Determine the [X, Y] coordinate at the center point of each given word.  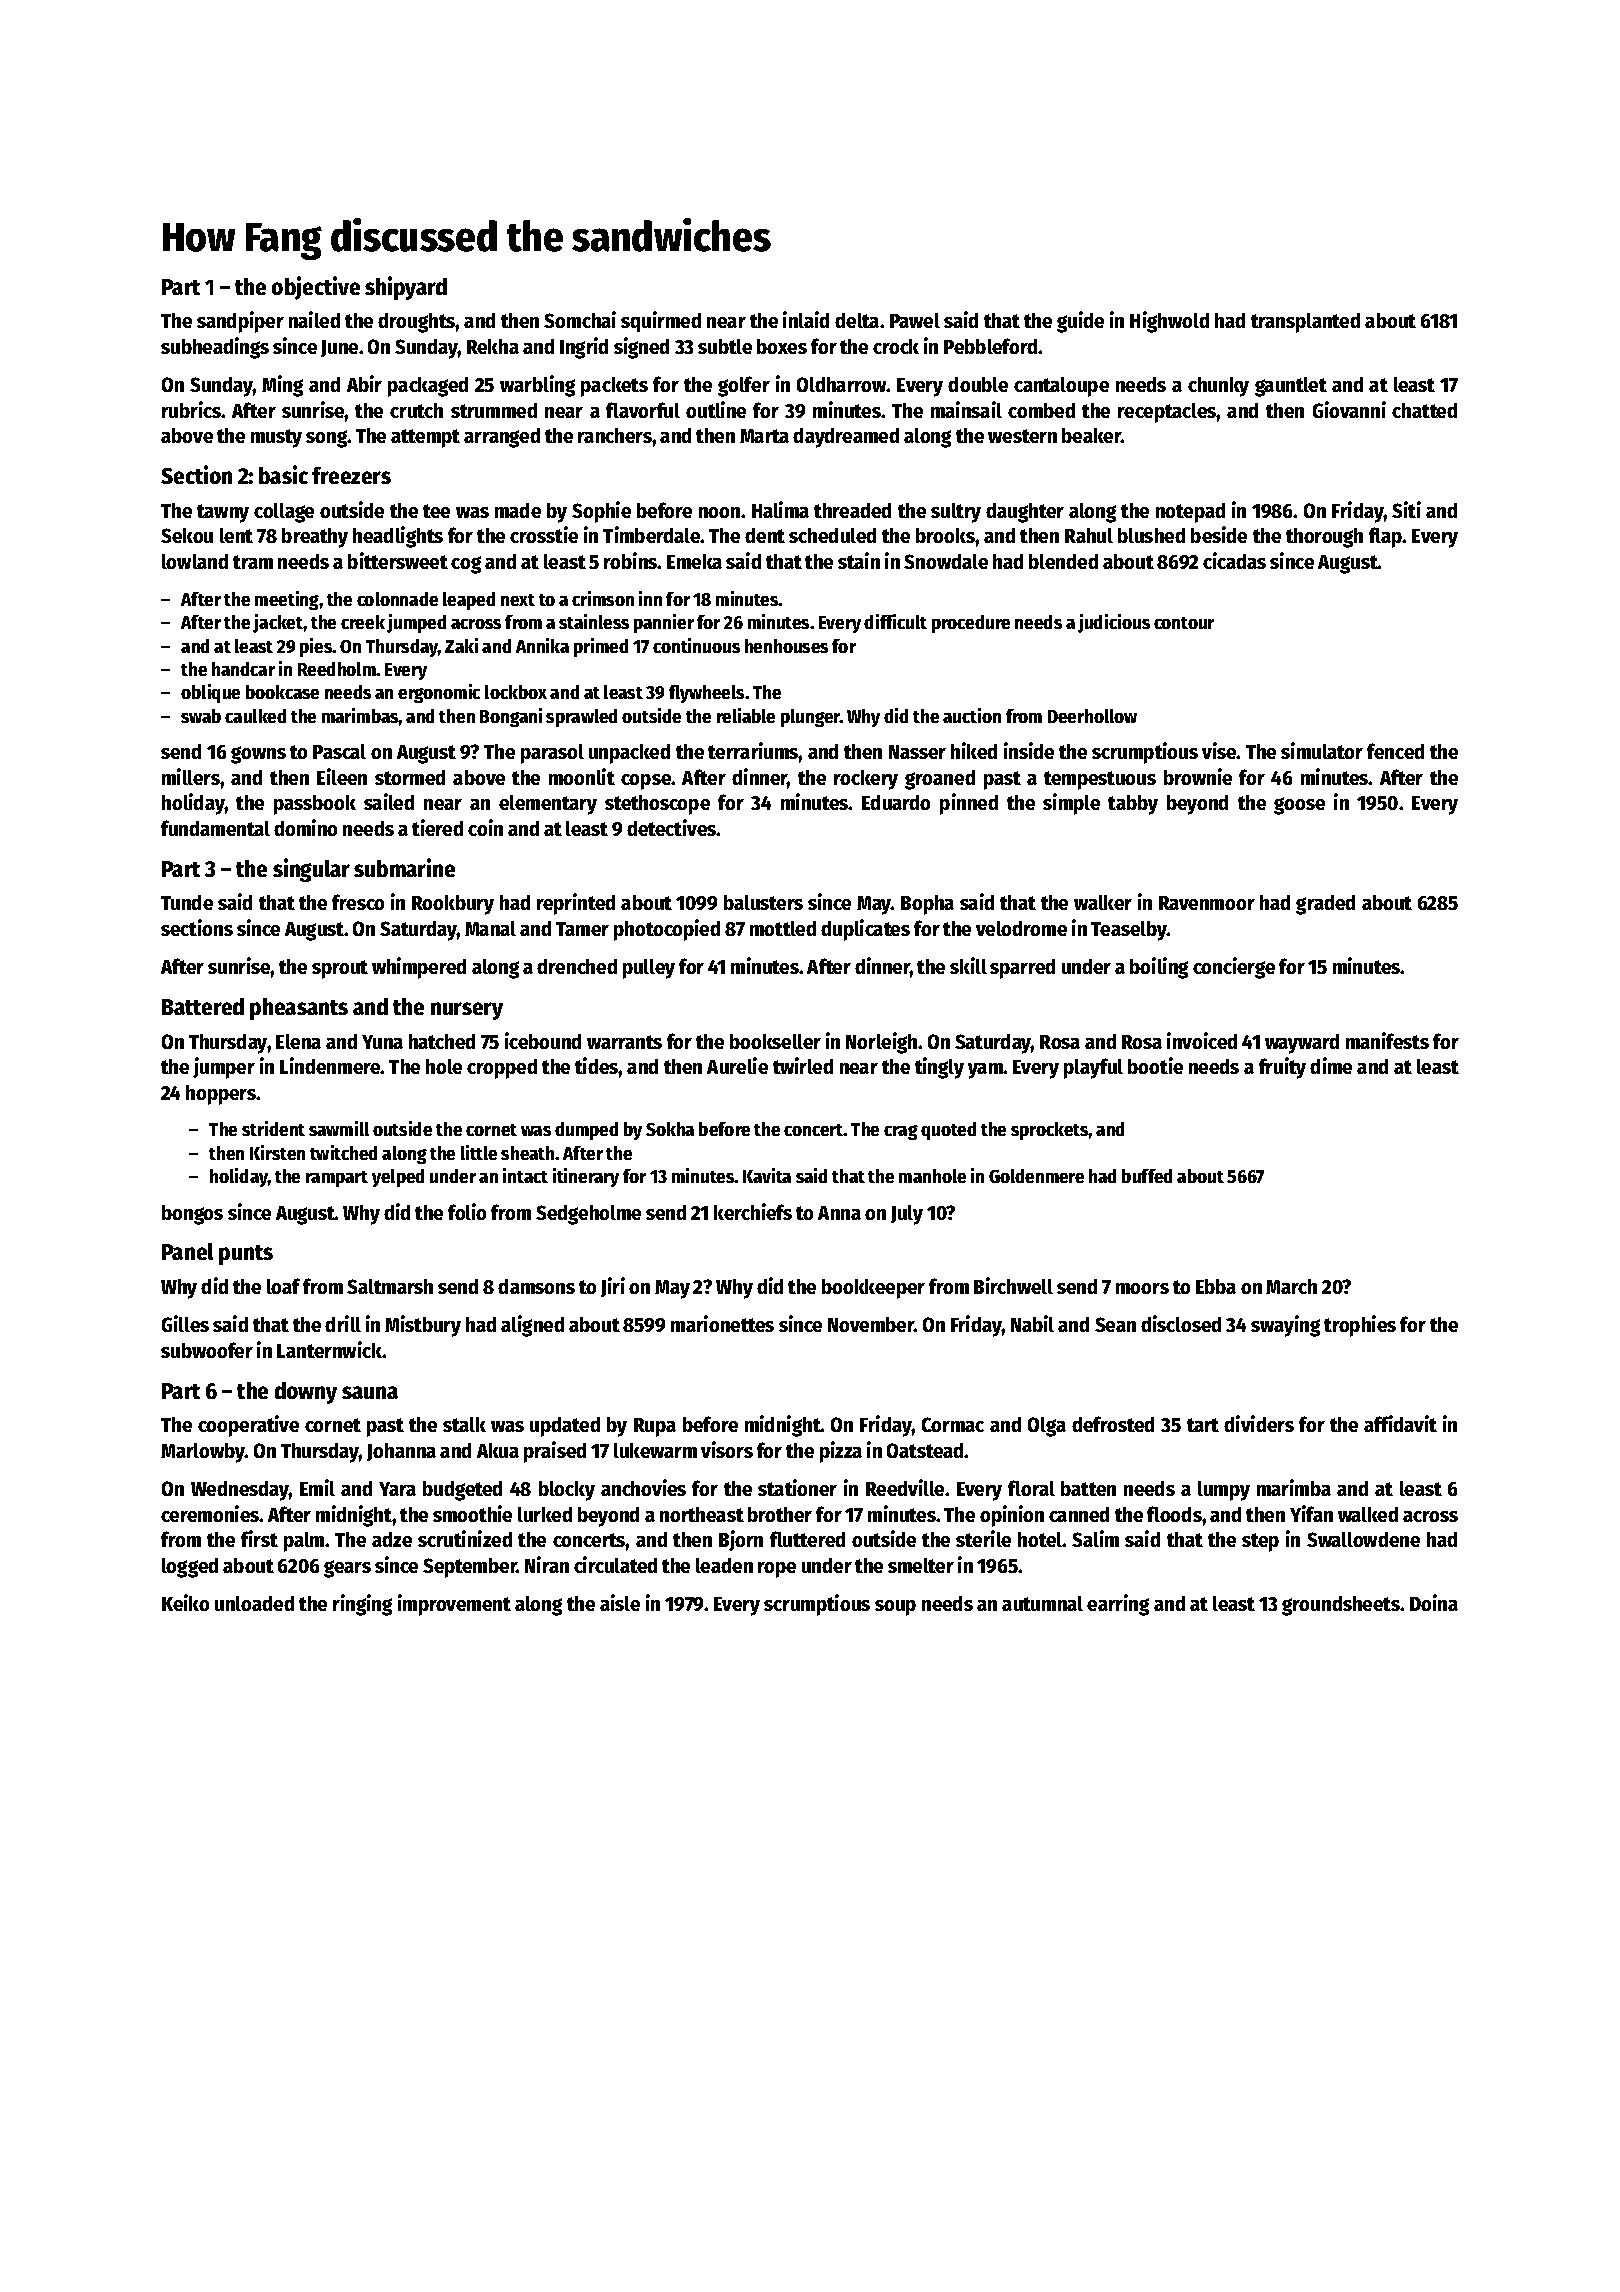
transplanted [1305, 323]
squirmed [661, 321]
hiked [974, 750]
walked [1368, 1514]
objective [316, 288]
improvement [454, 1605]
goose [1299, 806]
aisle [620, 1602]
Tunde [187, 902]
